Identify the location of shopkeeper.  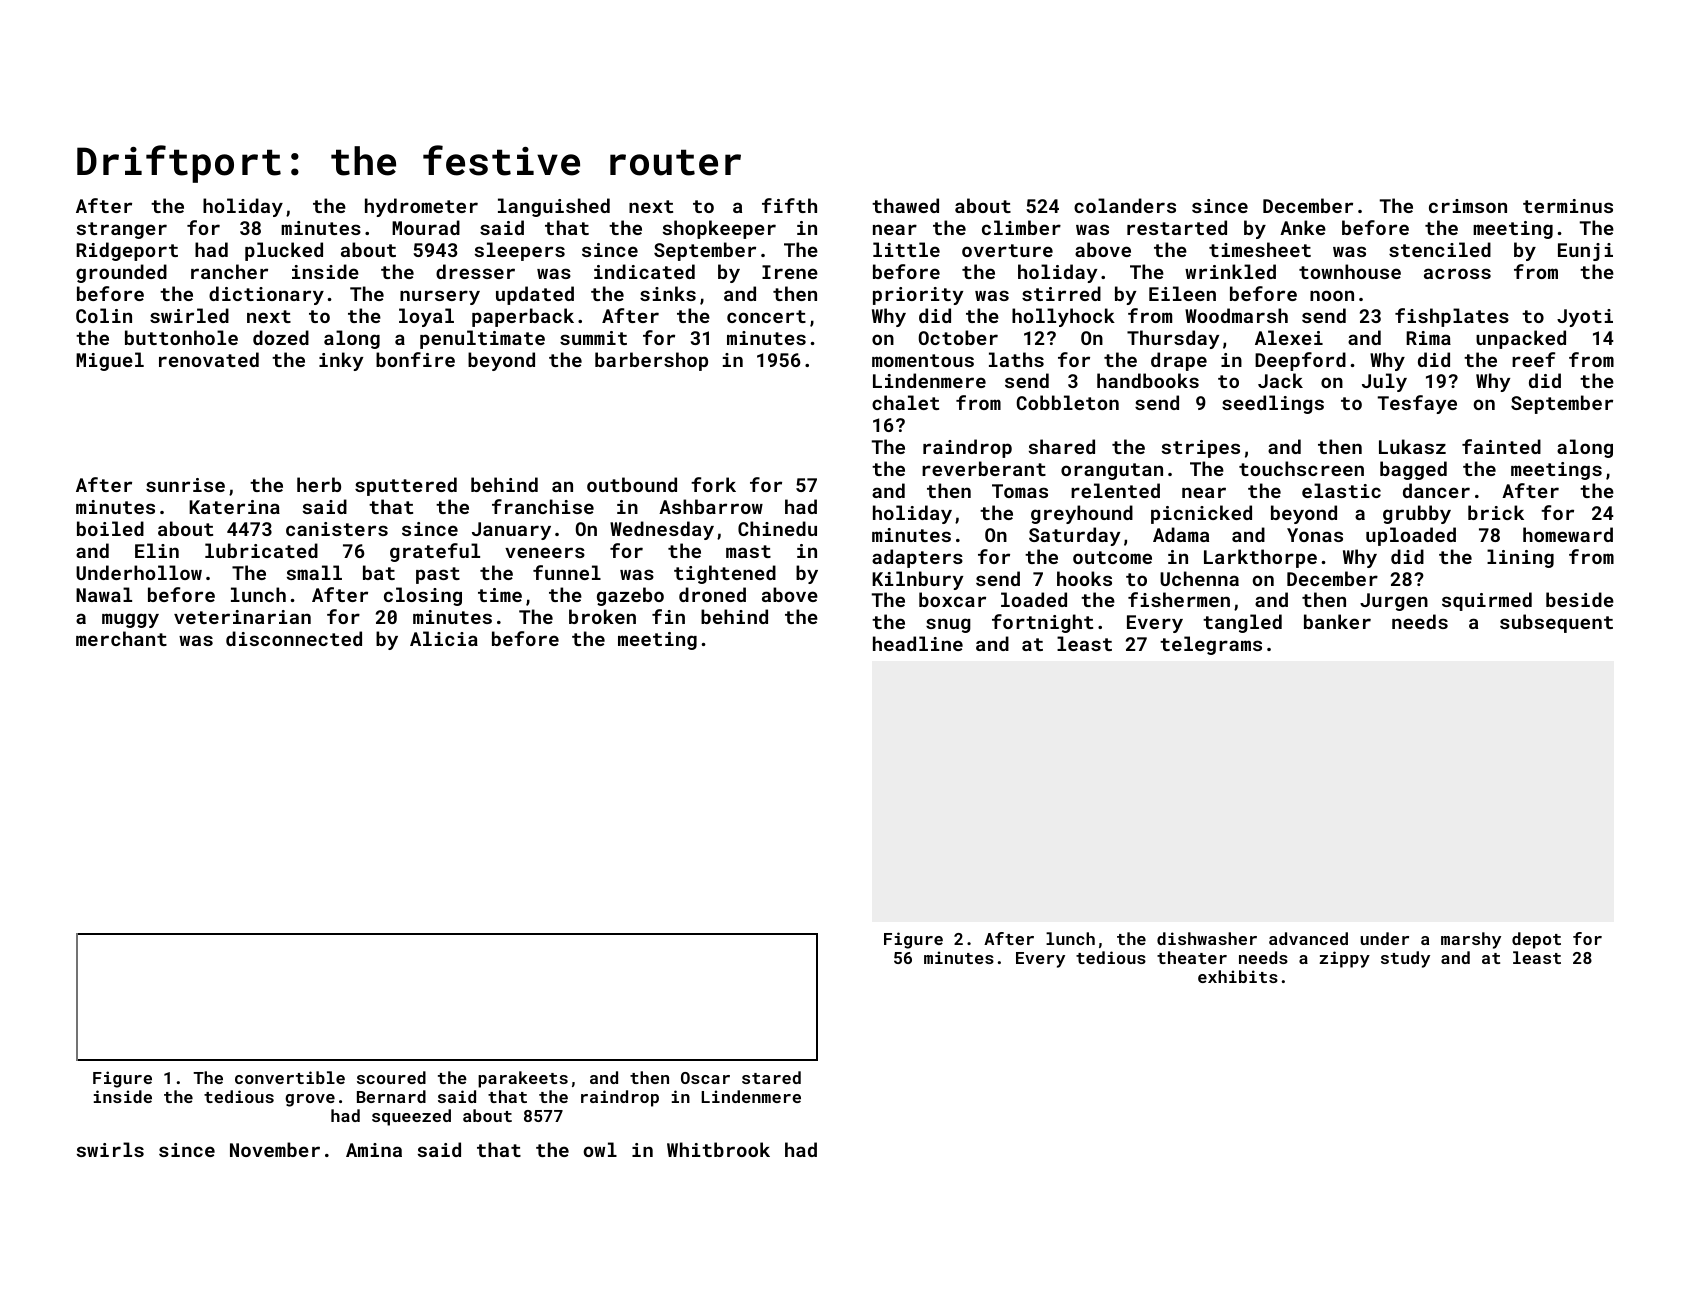
(719, 229).
